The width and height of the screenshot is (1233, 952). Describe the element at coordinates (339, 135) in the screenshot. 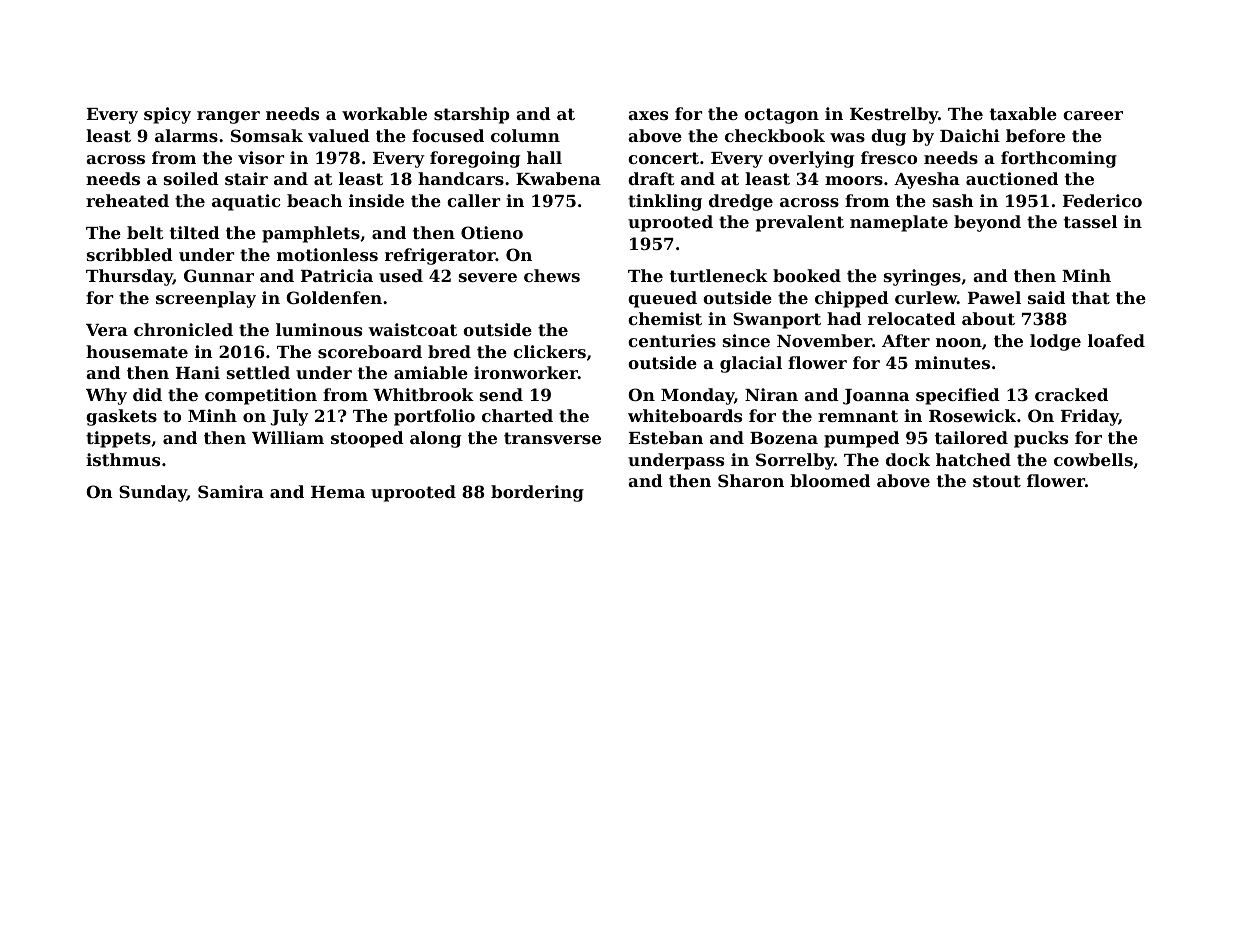

I see `valued` at that location.
